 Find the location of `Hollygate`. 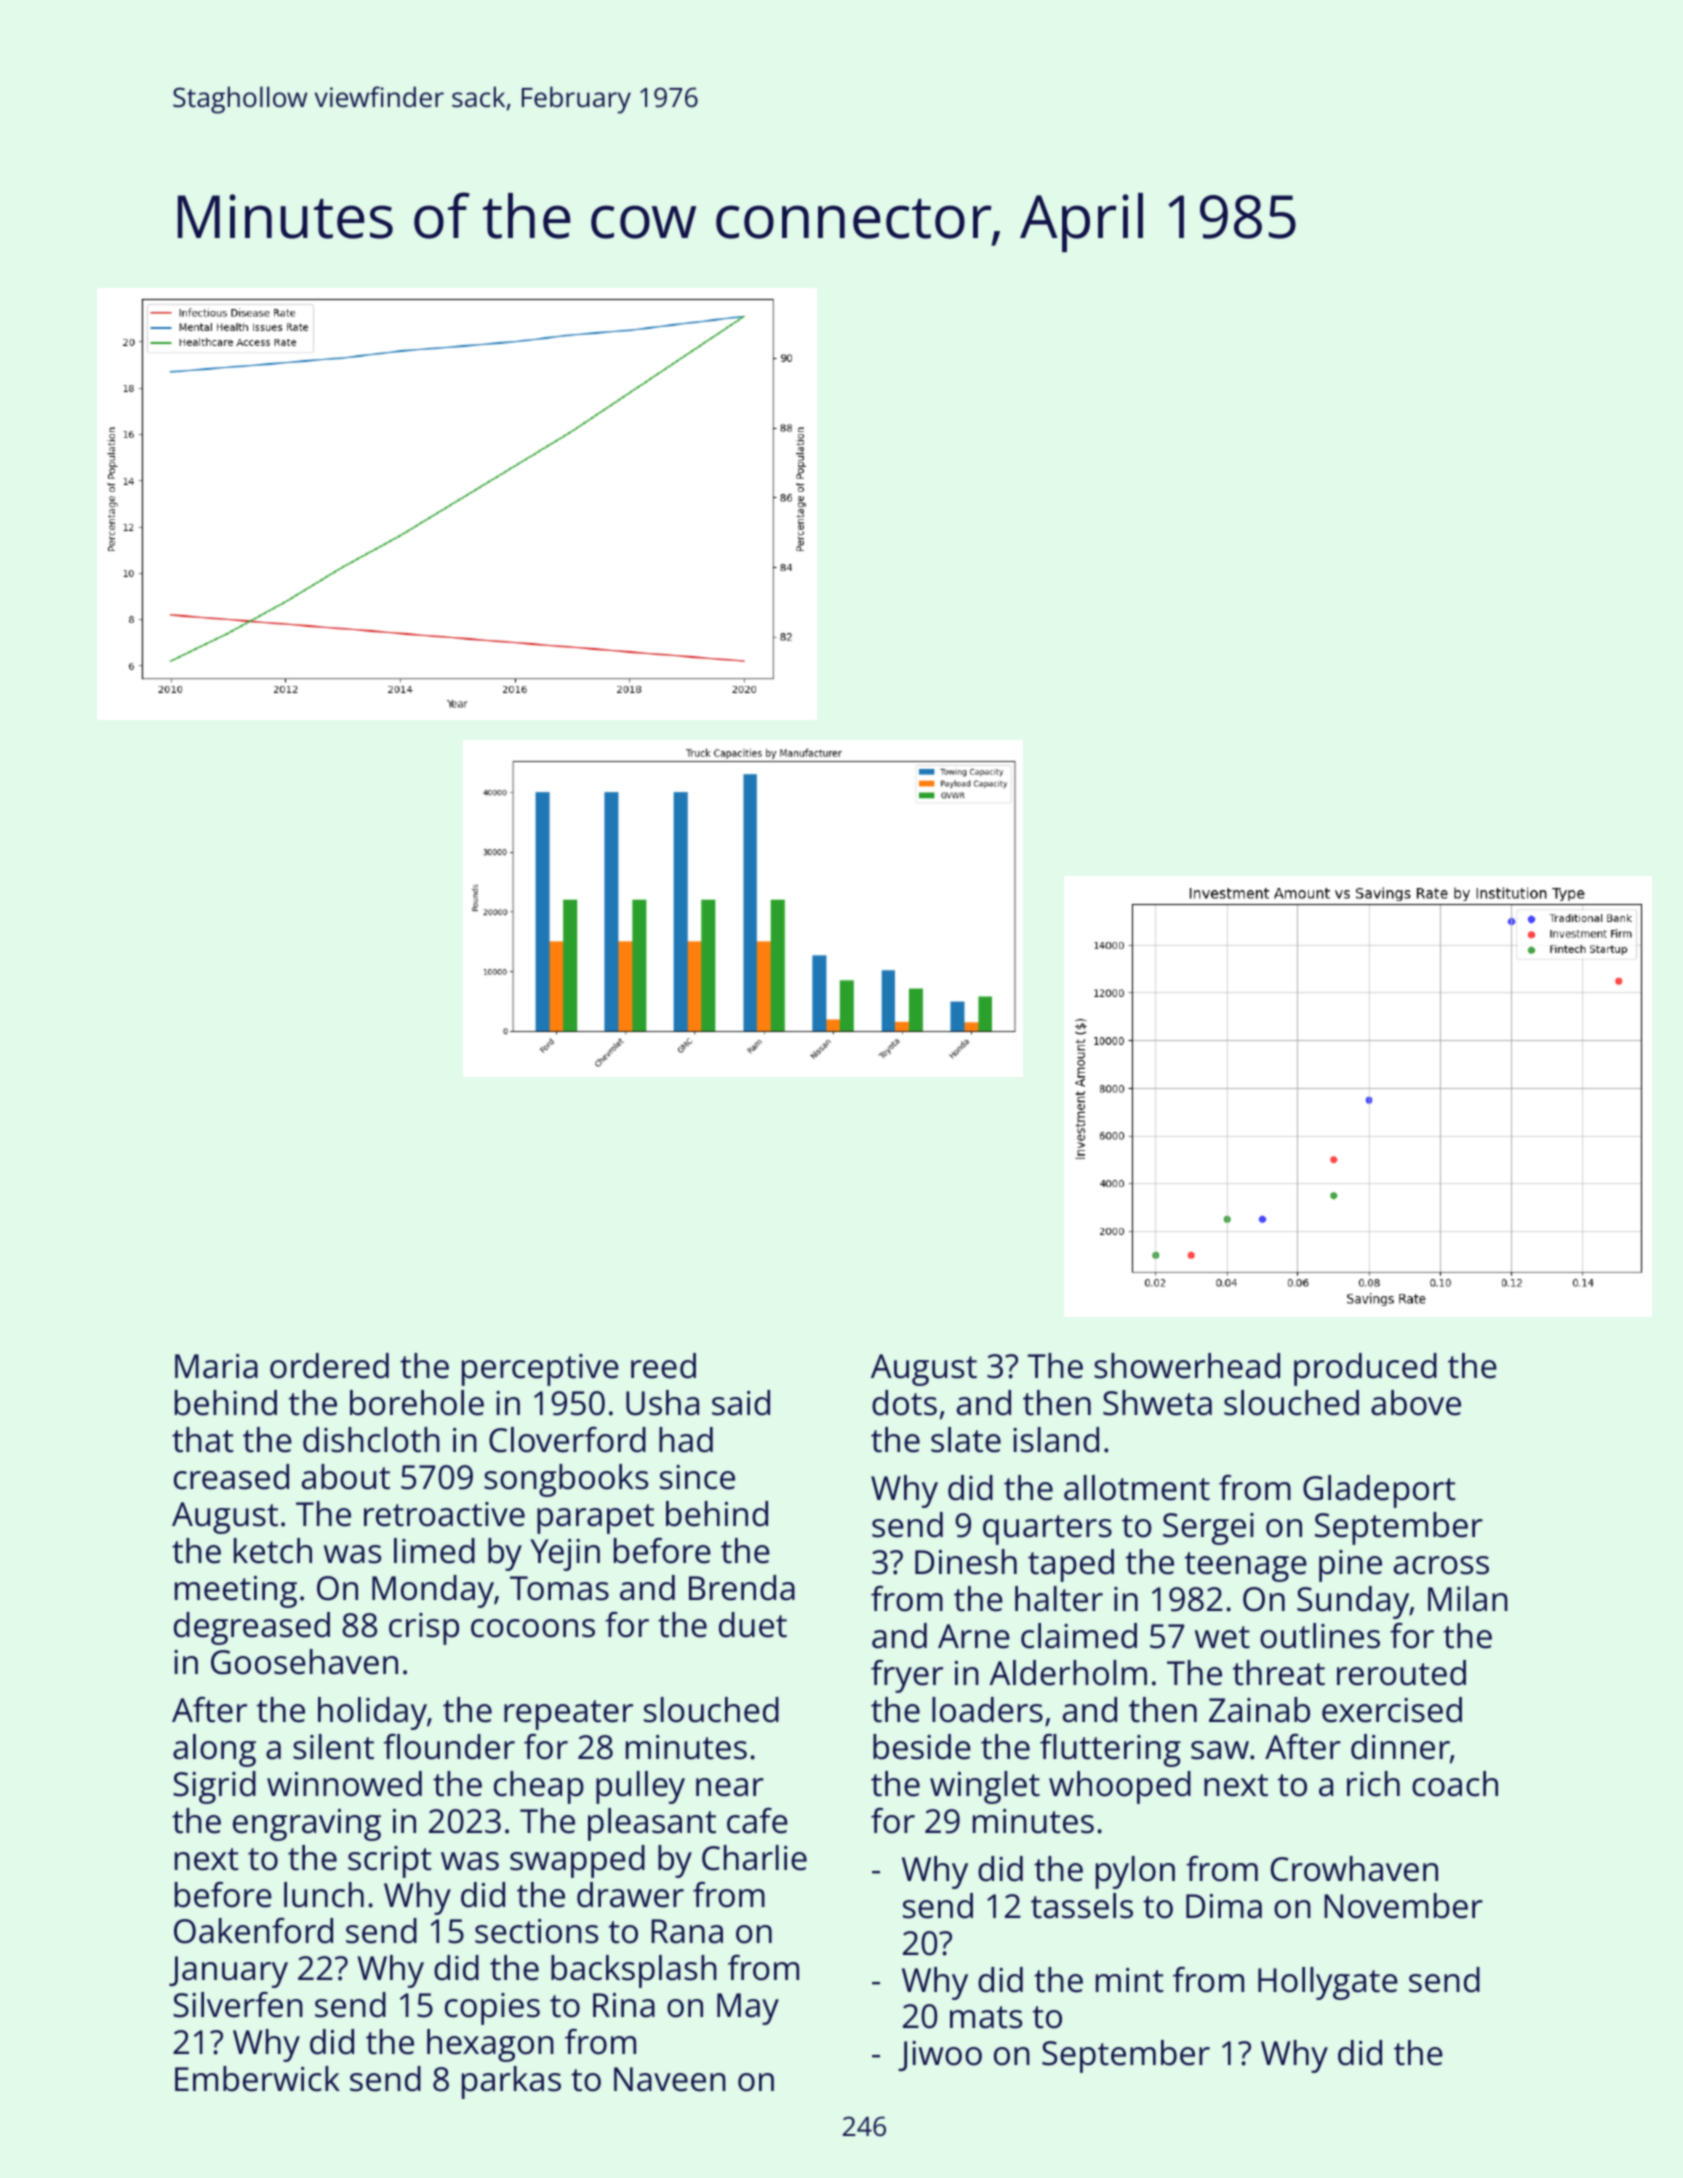

Hollygate is located at coordinates (1328, 1983).
